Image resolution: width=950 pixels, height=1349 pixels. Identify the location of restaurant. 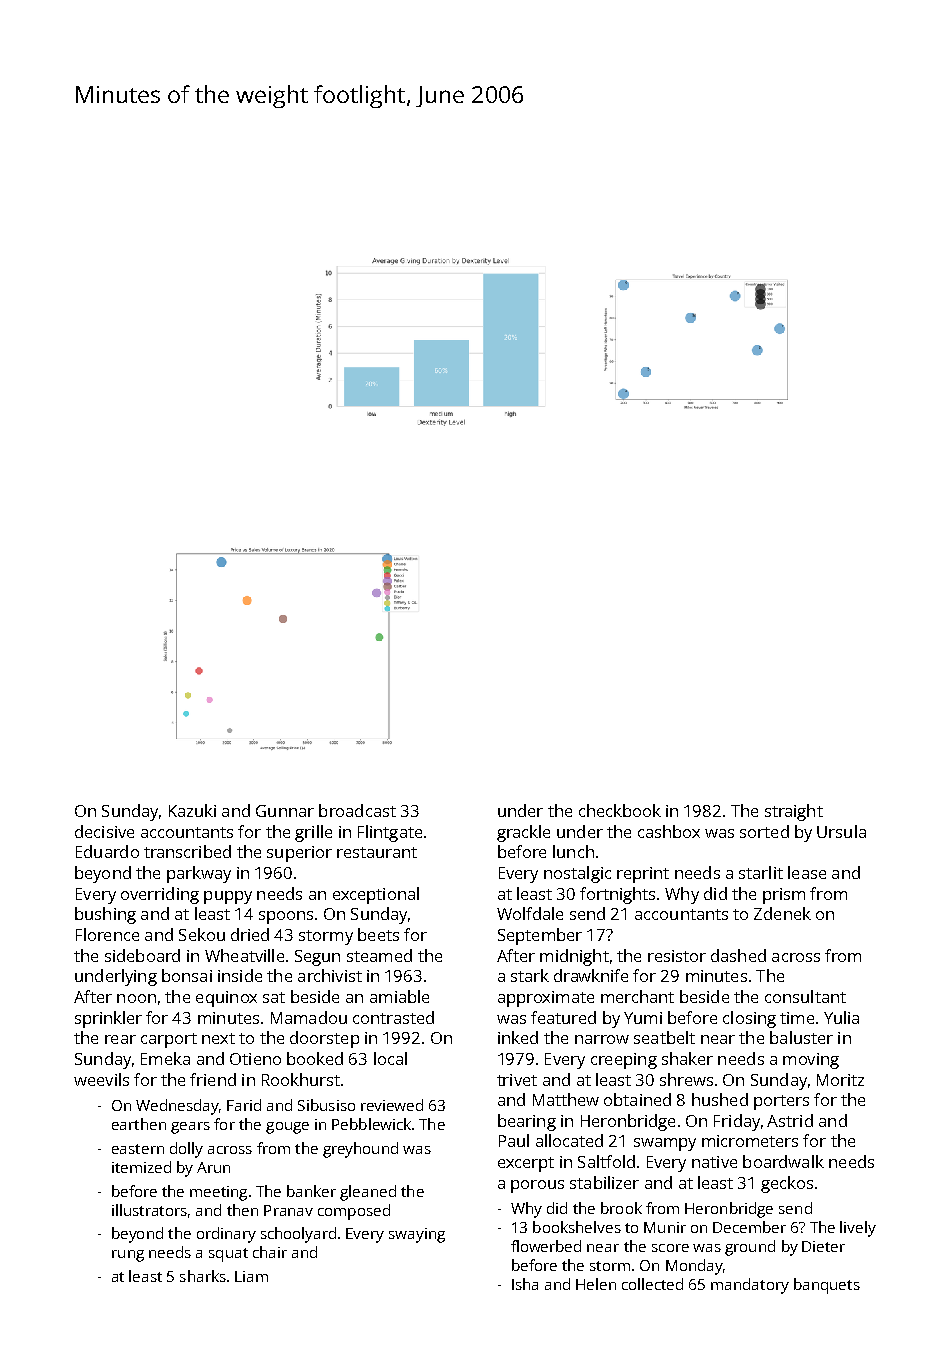
(377, 852).
